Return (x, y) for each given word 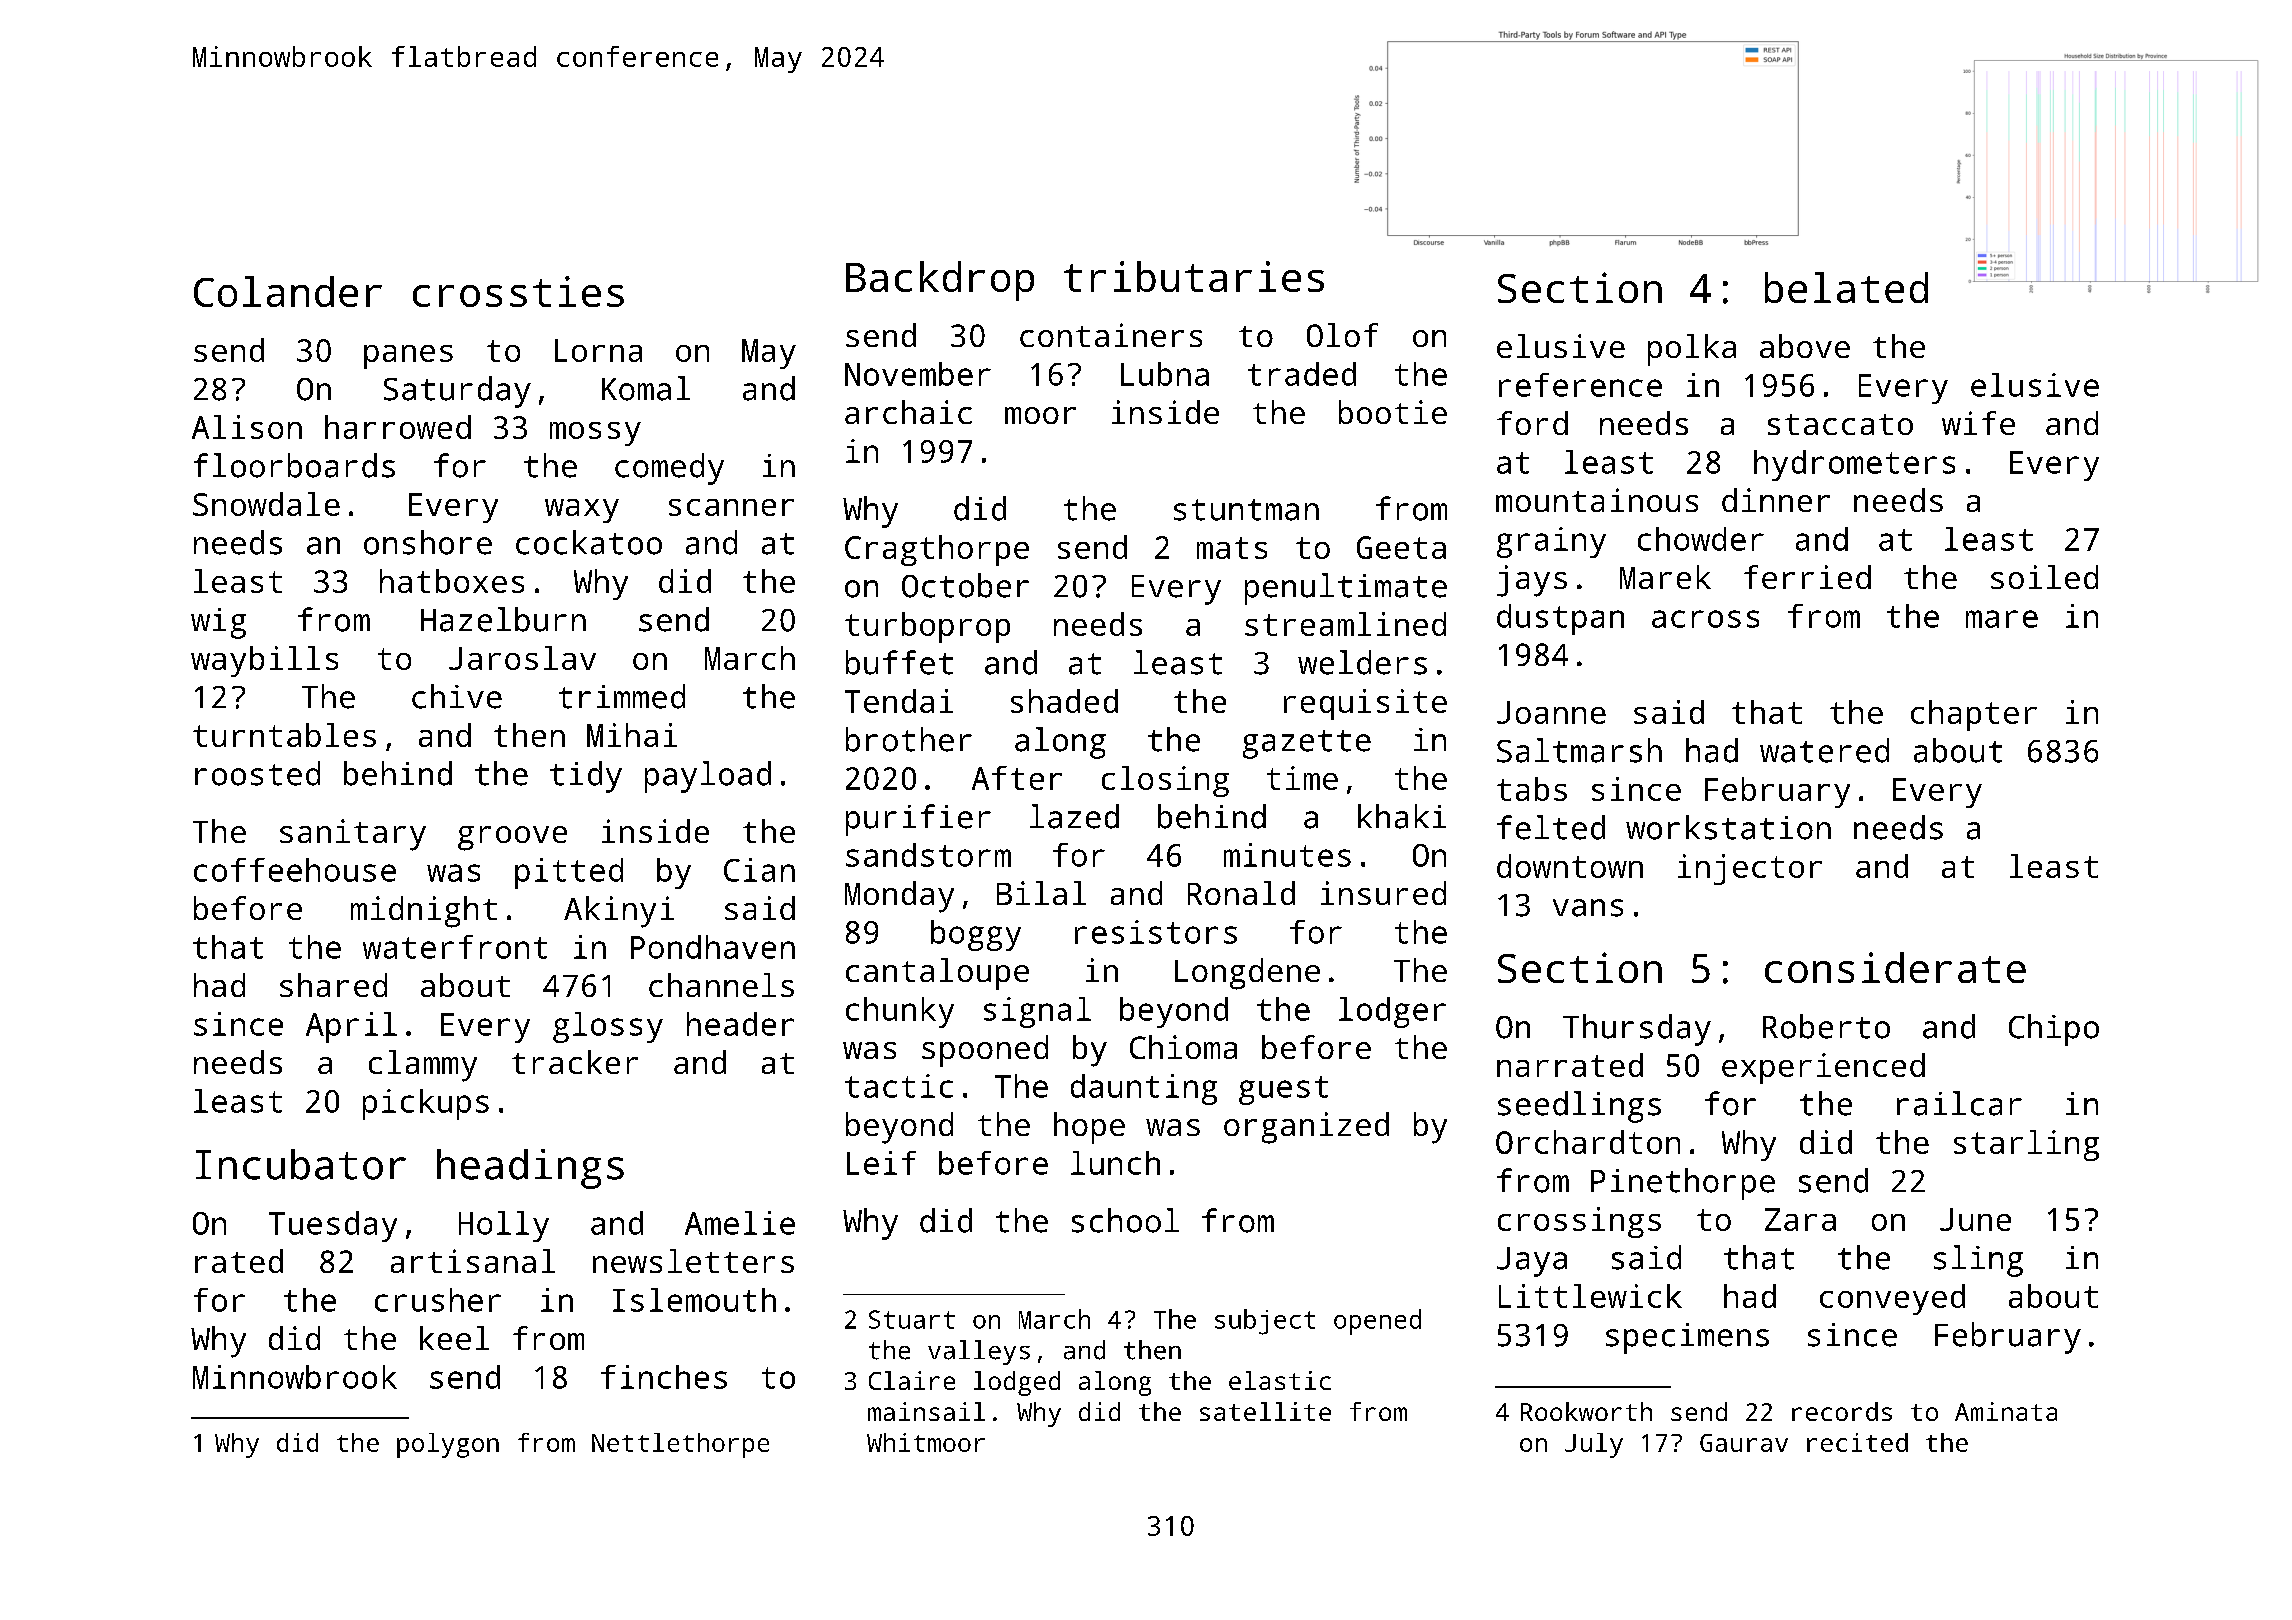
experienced (1823, 1068)
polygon (448, 1445)
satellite (1265, 1411)
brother (909, 739)
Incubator (301, 1164)
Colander (288, 291)
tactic (899, 1086)
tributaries (1194, 276)
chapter (1974, 715)
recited (1857, 1442)
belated (1846, 287)
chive (457, 696)
